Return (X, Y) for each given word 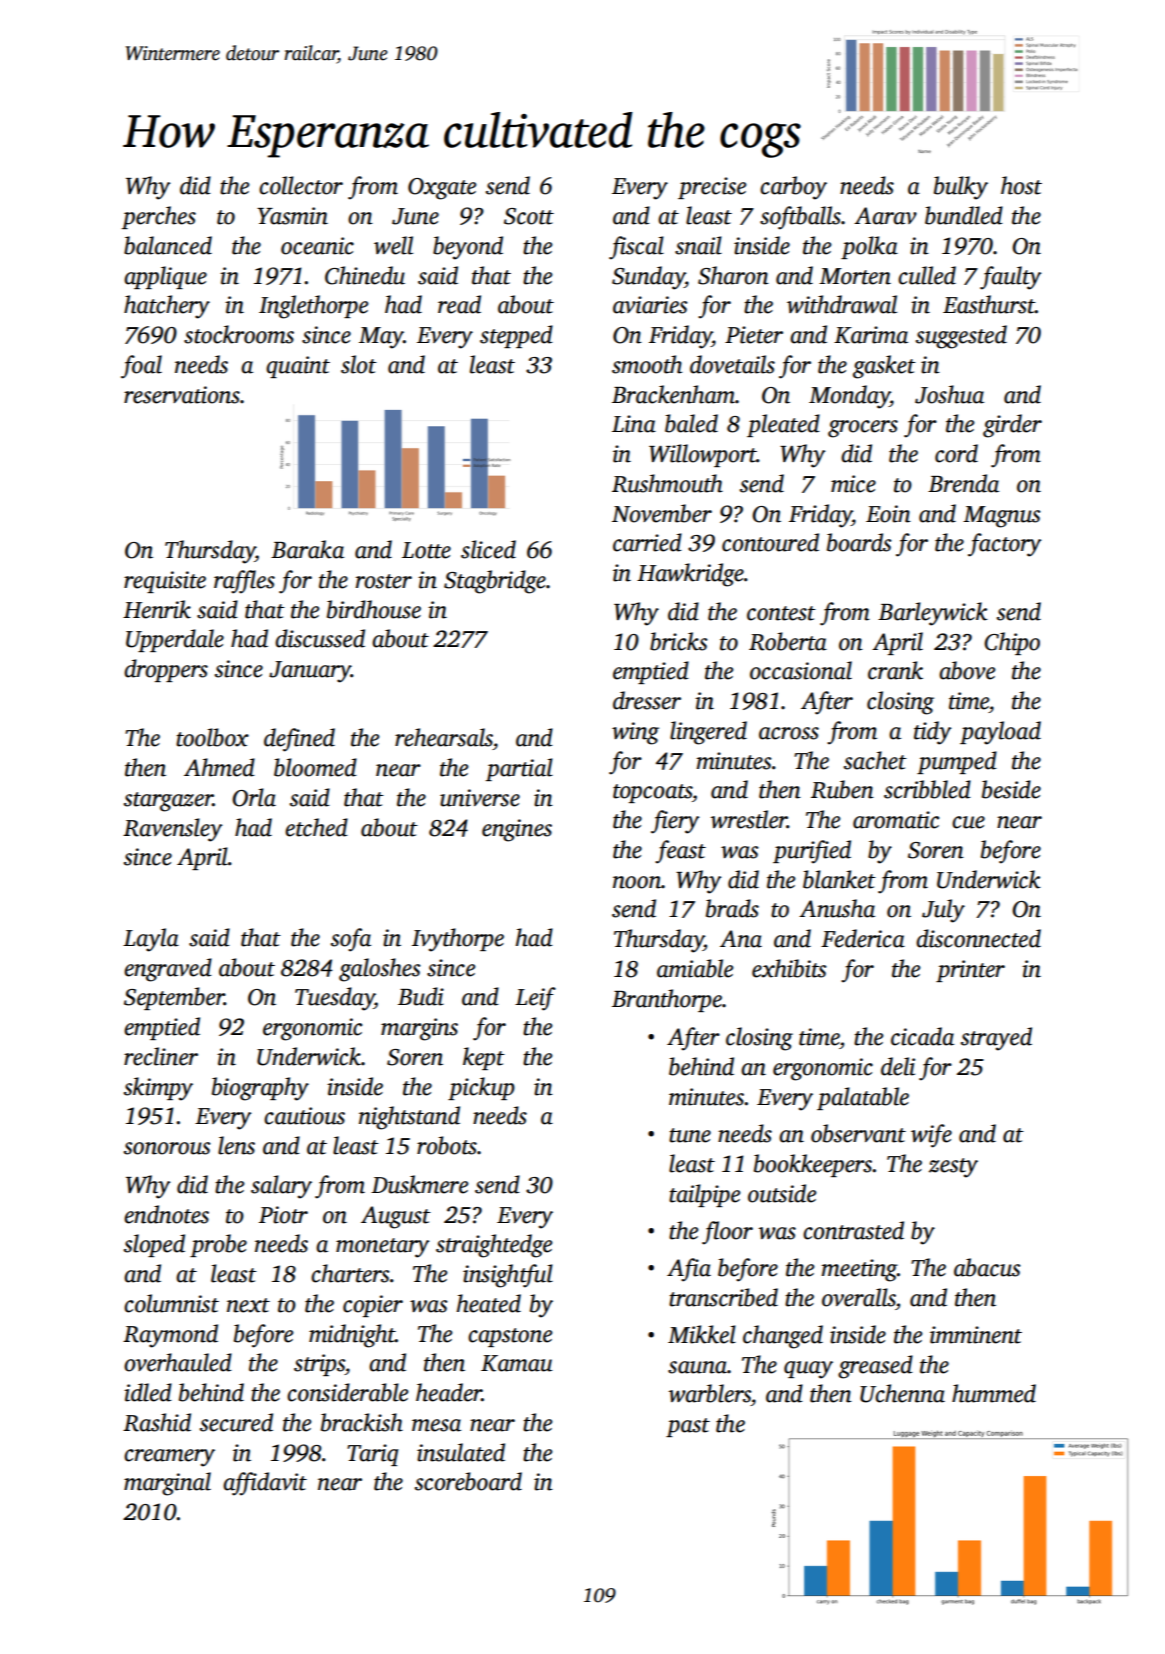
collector (301, 185)
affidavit (265, 1484)
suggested (961, 337)
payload (1000, 733)
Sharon (733, 275)
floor (727, 1233)
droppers (166, 670)
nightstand (409, 1118)
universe (480, 798)
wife (931, 1136)
